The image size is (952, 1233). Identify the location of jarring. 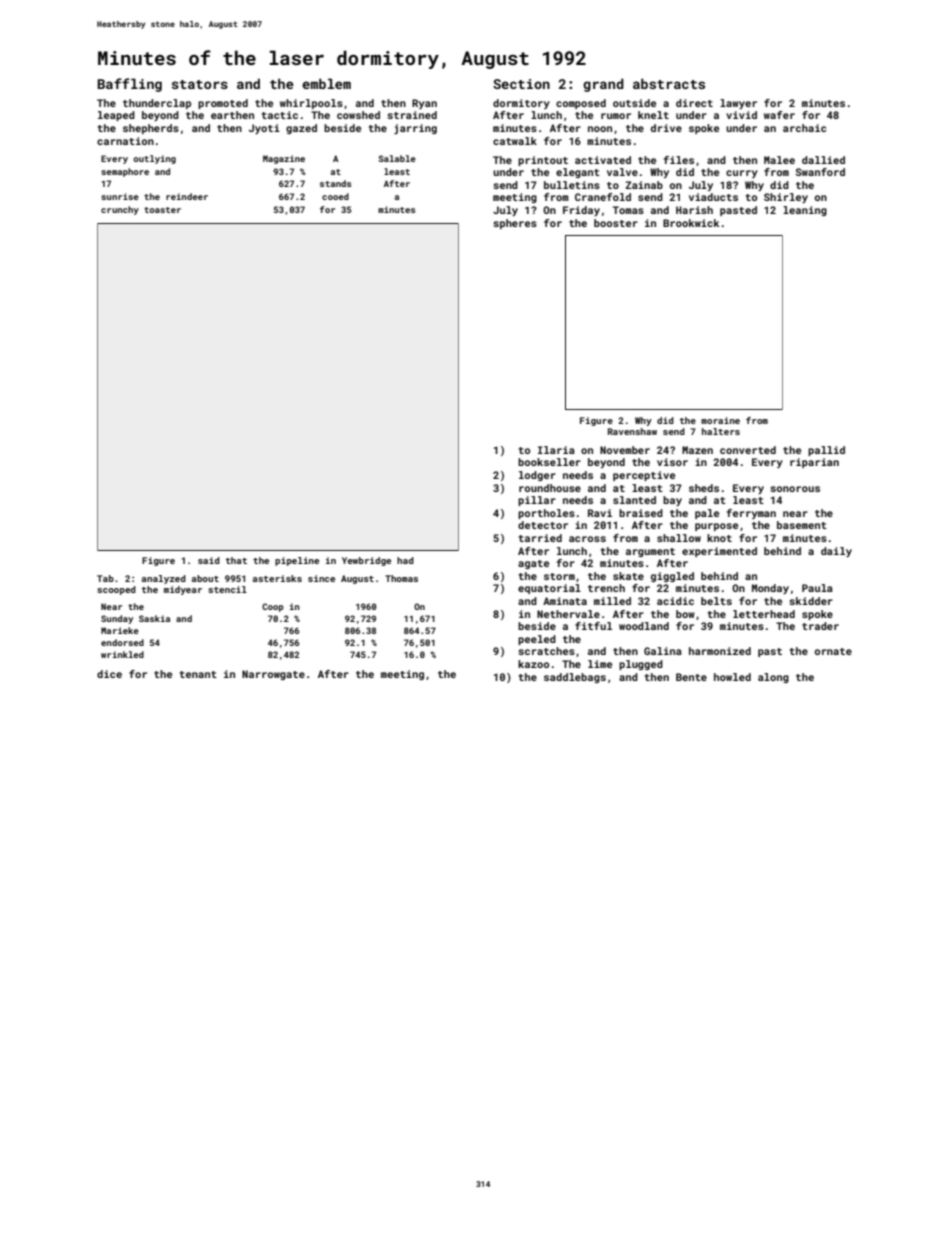
(415, 129).
